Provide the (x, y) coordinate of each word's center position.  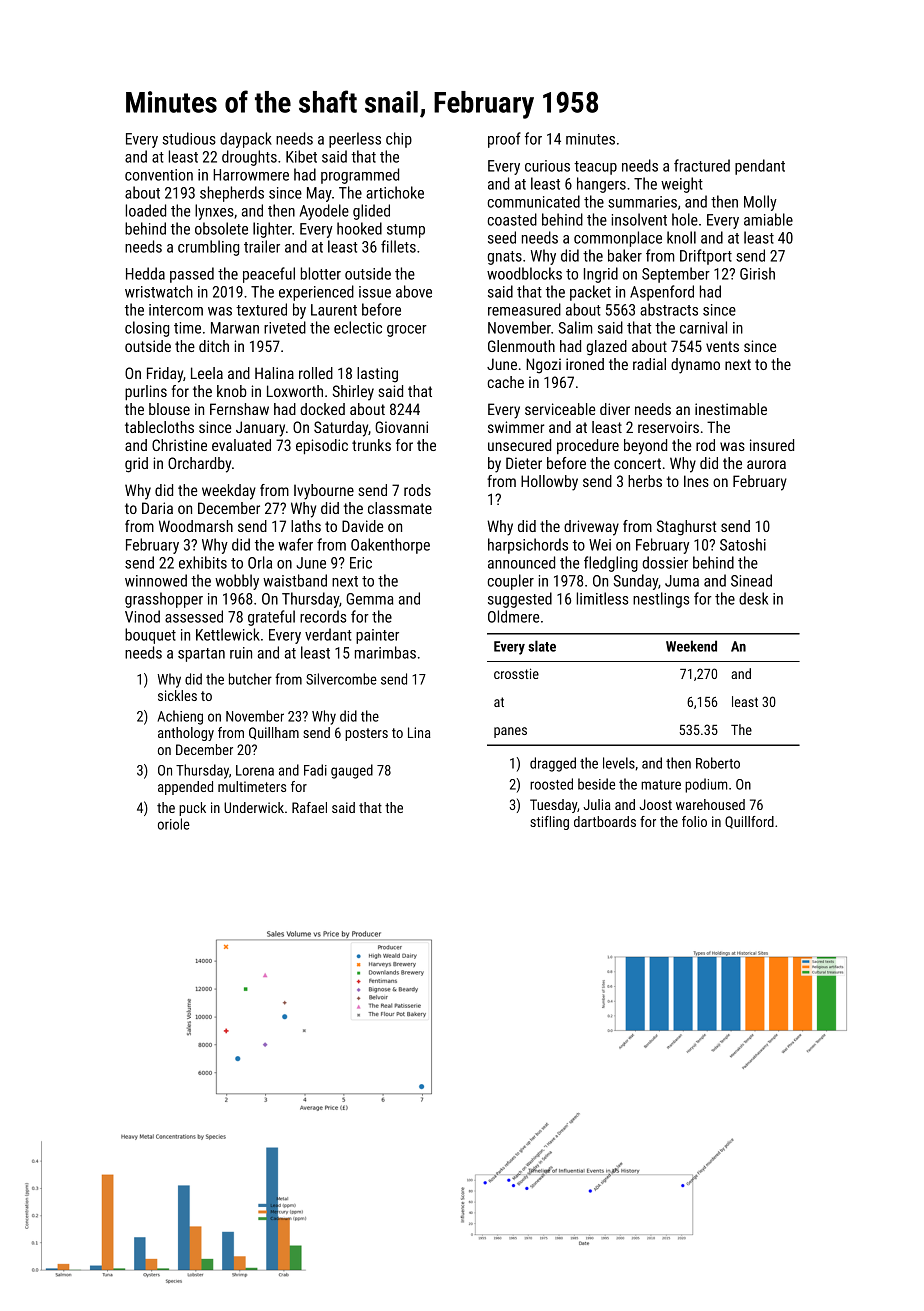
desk (753, 598)
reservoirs (668, 427)
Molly (760, 203)
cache (506, 382)
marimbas (385, 652)
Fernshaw (239, 409)
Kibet (301, 156)
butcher (250, 679)
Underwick (254, 807)
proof (504, 140)
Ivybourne (324, 492)
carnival (703, 327)
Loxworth (295, 391)
